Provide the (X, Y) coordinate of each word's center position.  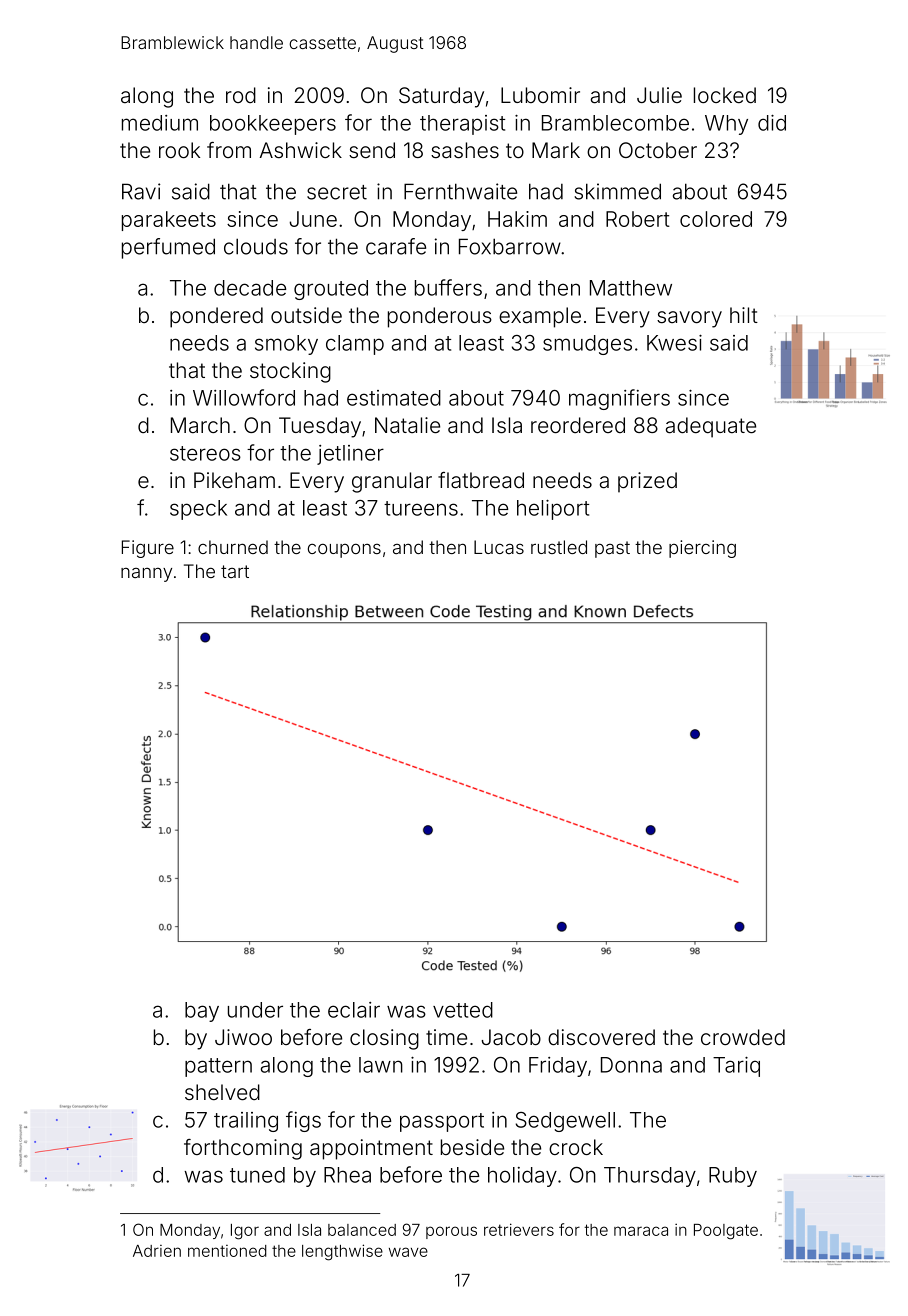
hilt (744, 315)
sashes (465, 150)
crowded (743, 1037)
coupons (344, 551)
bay (202, 1012)
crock (576, 1147)
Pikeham (234, 480)
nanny (146, 575)
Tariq (736, 1067)
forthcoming (243, 1149)
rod (241, 95)
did (772, 123)
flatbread (481, 480)
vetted (463, 1010)
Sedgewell (565, 1122)
